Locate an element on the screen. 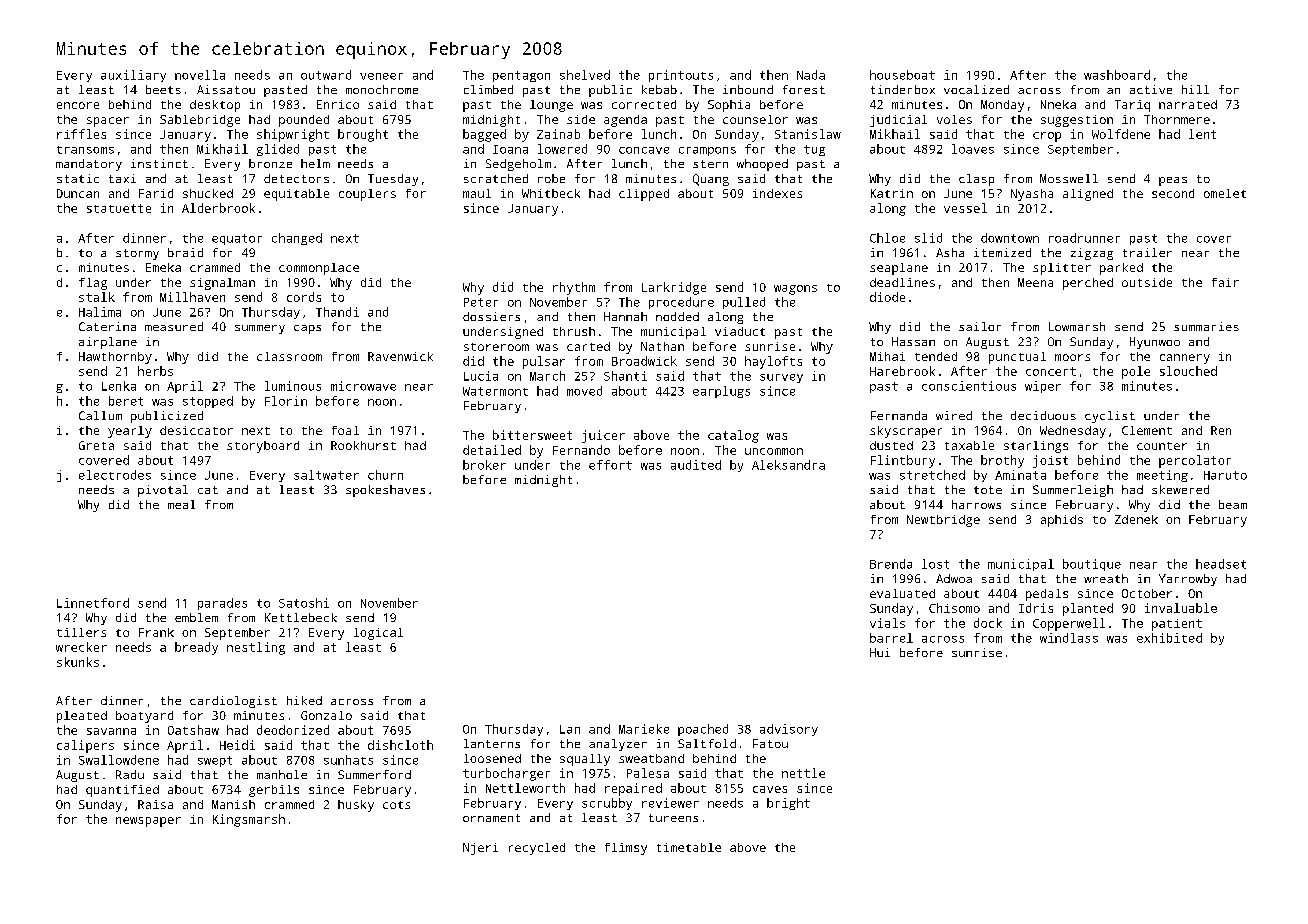 The image size is (1308, 924). Millhaven is located at coordinates (192, 297).
